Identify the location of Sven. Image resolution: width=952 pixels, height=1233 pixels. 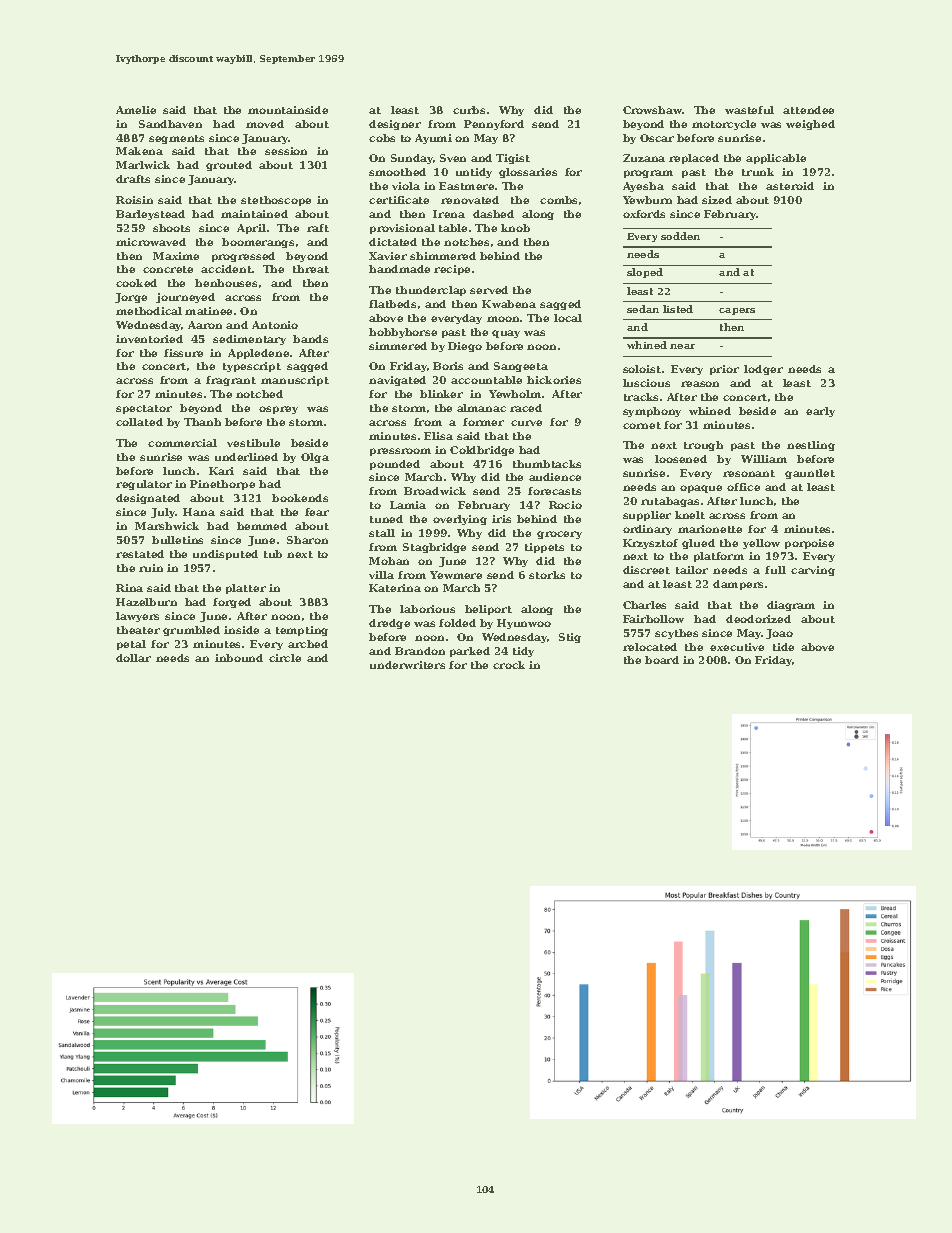
(453, 158).
